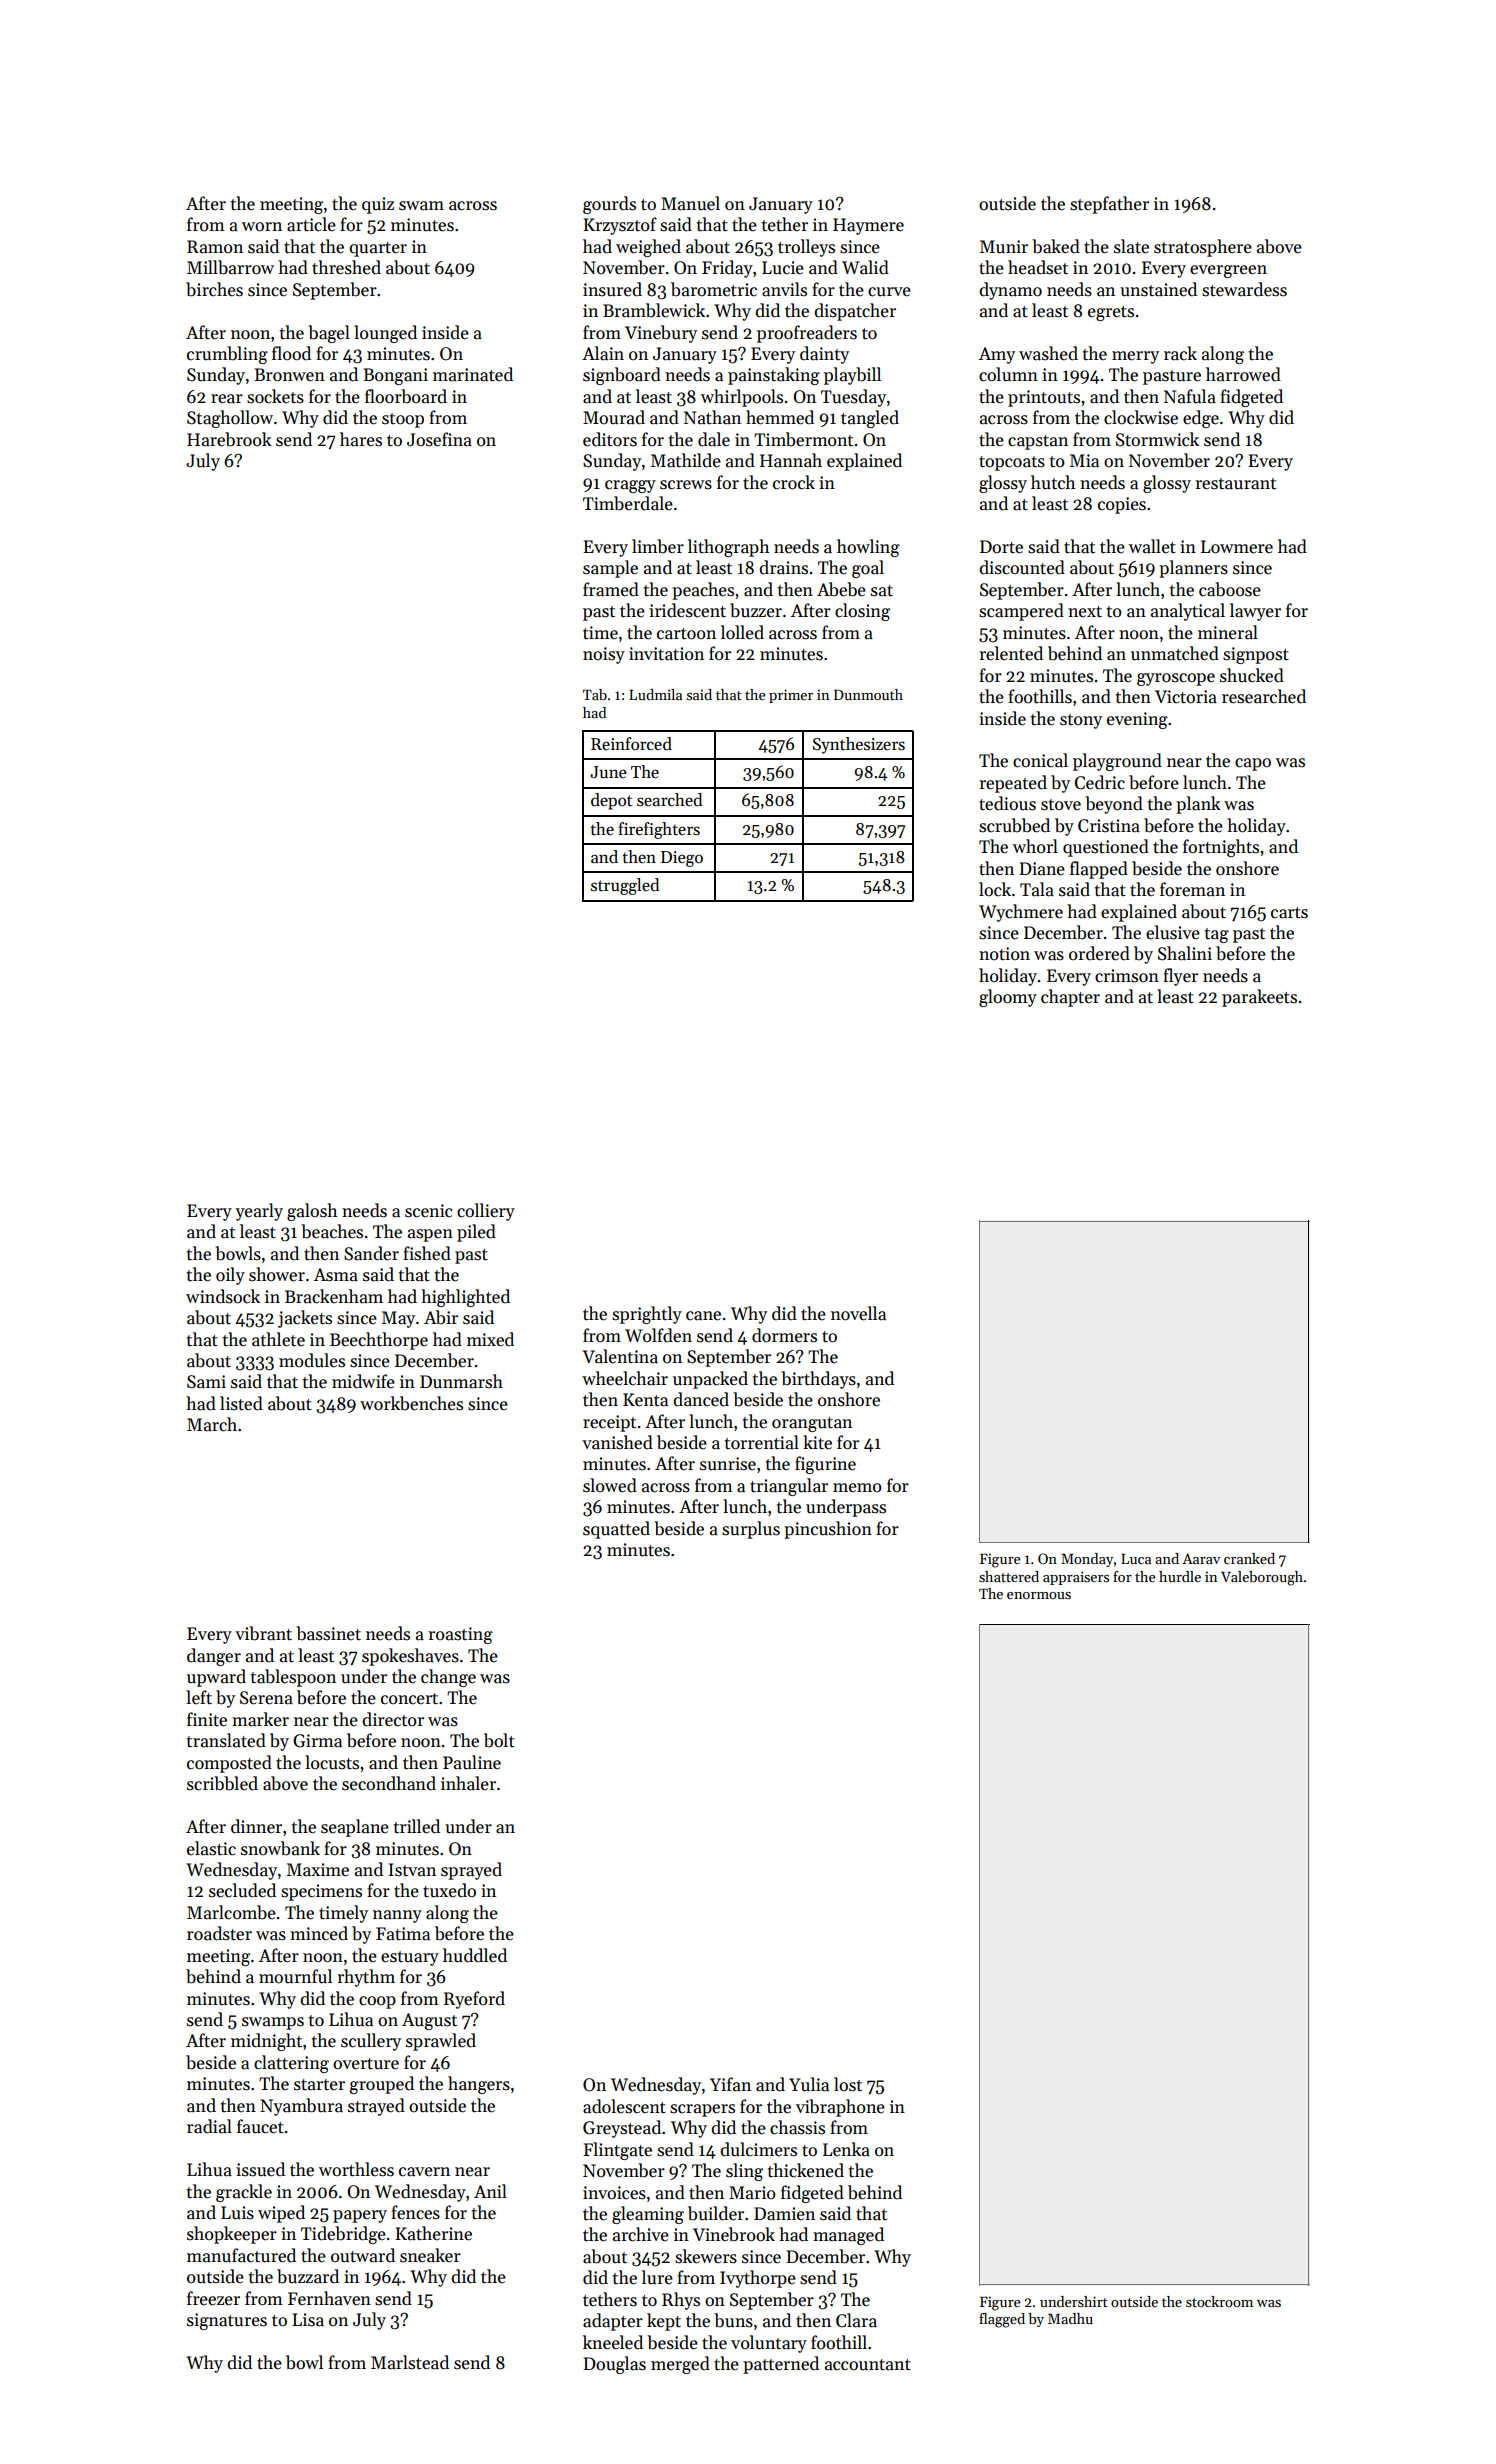  Describe the element at coordinates (846, 2149) in the screenshot. I see `Lenka` at that location.
